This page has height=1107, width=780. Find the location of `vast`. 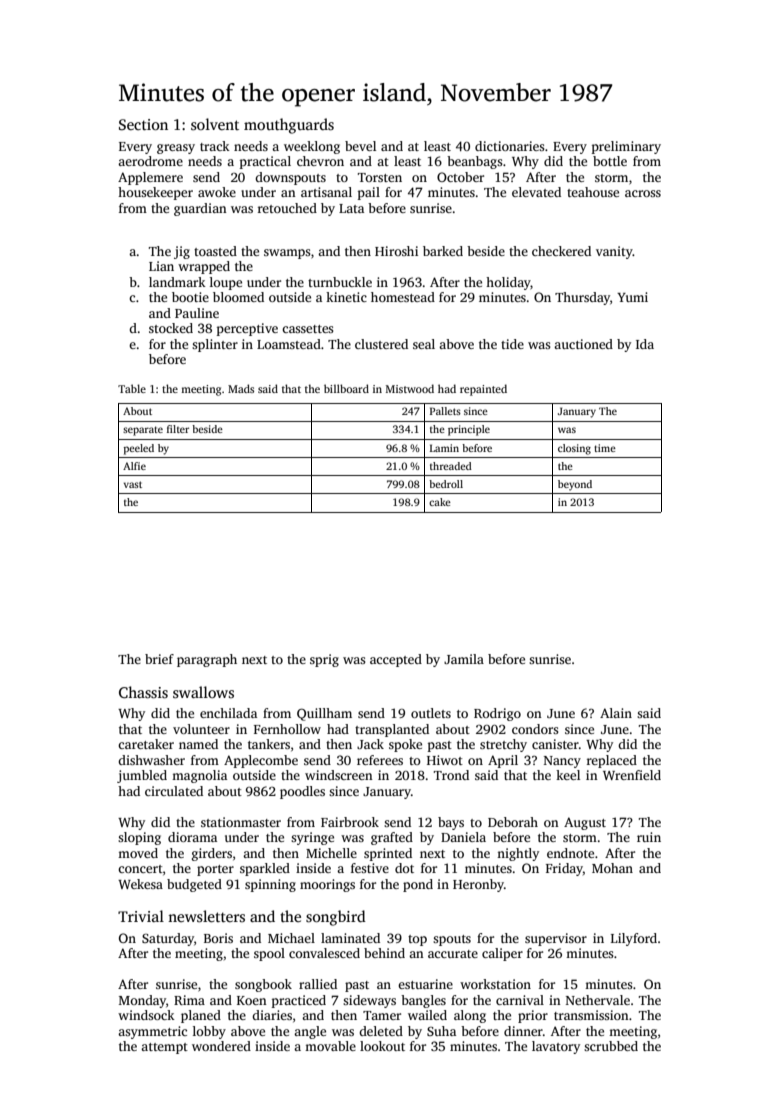

vast is located at coordinates (133, 484).
